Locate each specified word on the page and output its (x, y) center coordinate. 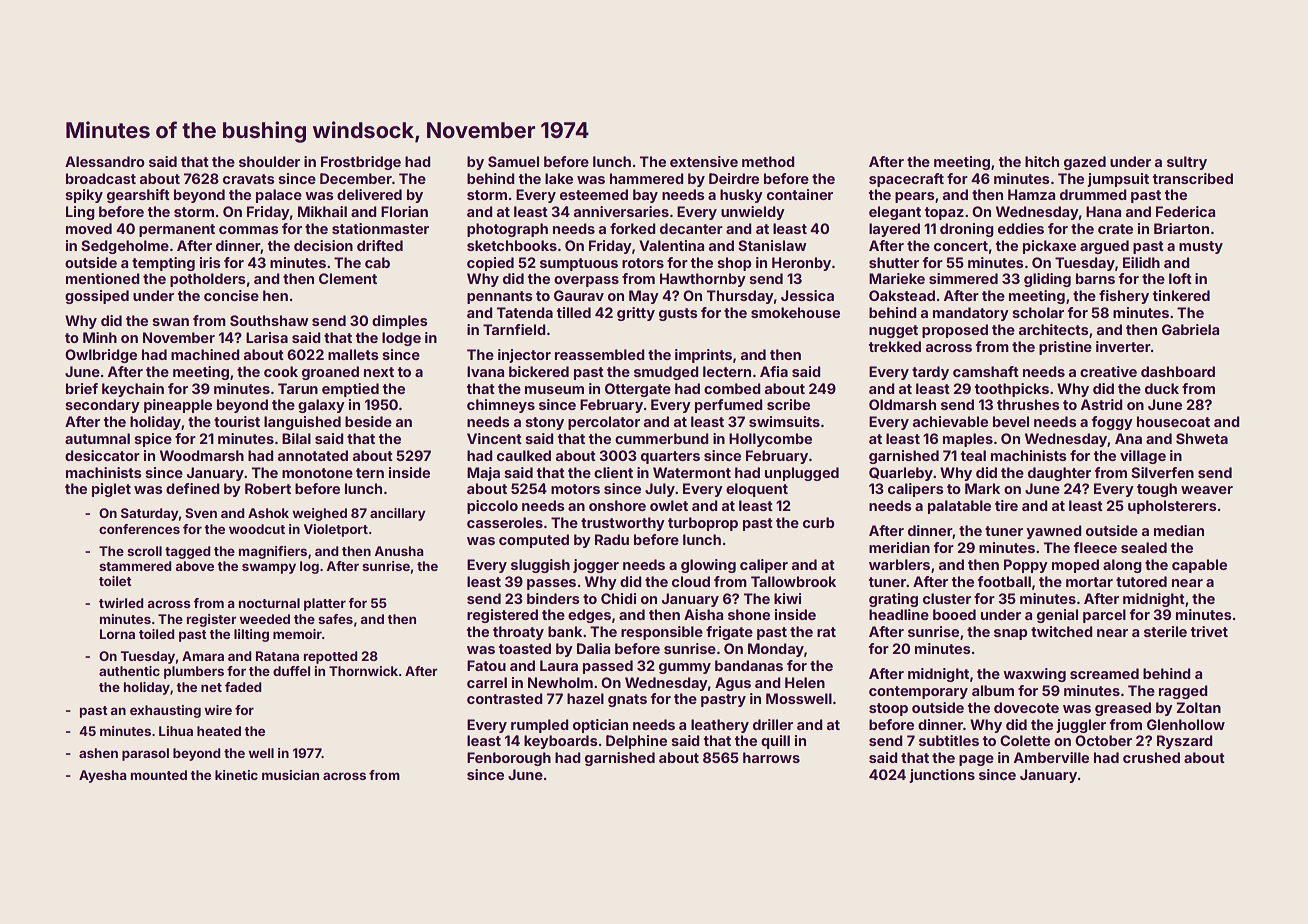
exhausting (165, 711)
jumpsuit (1118, 180)
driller (773, 724)
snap (1010, 634)
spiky (84, 196)
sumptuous (579, 264)
